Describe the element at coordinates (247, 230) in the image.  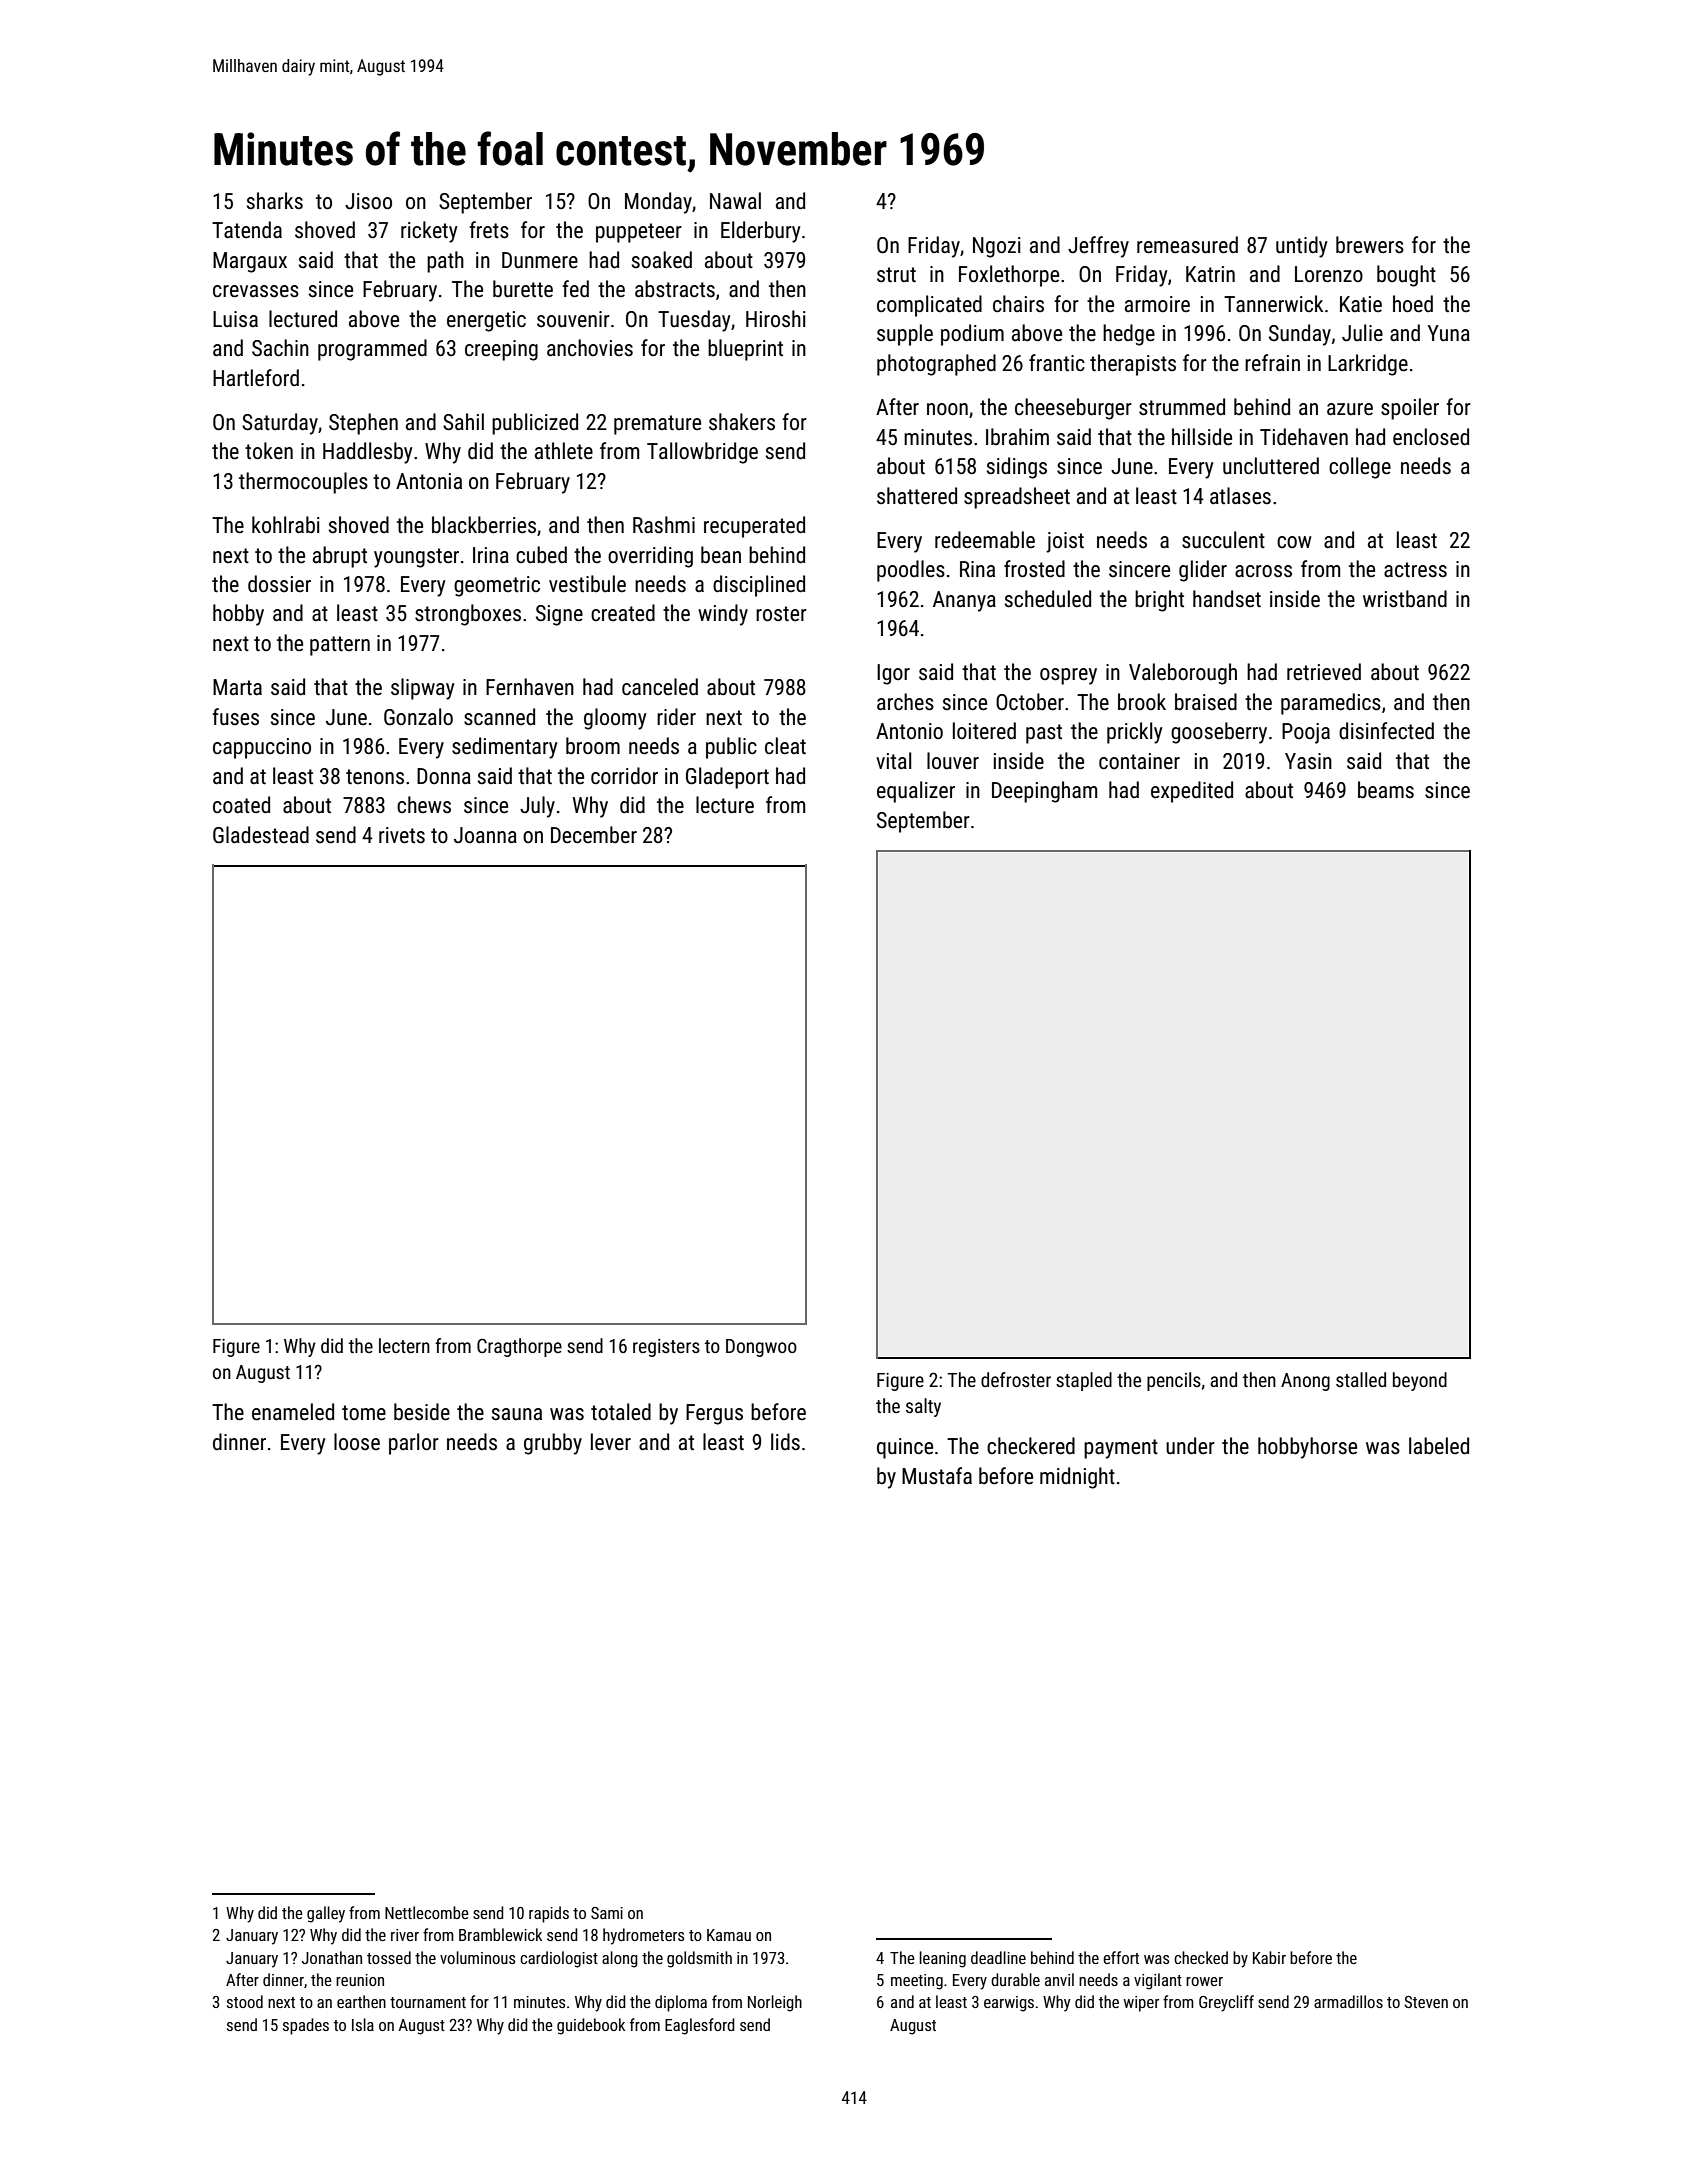
I see `Tatenda` at that location.
